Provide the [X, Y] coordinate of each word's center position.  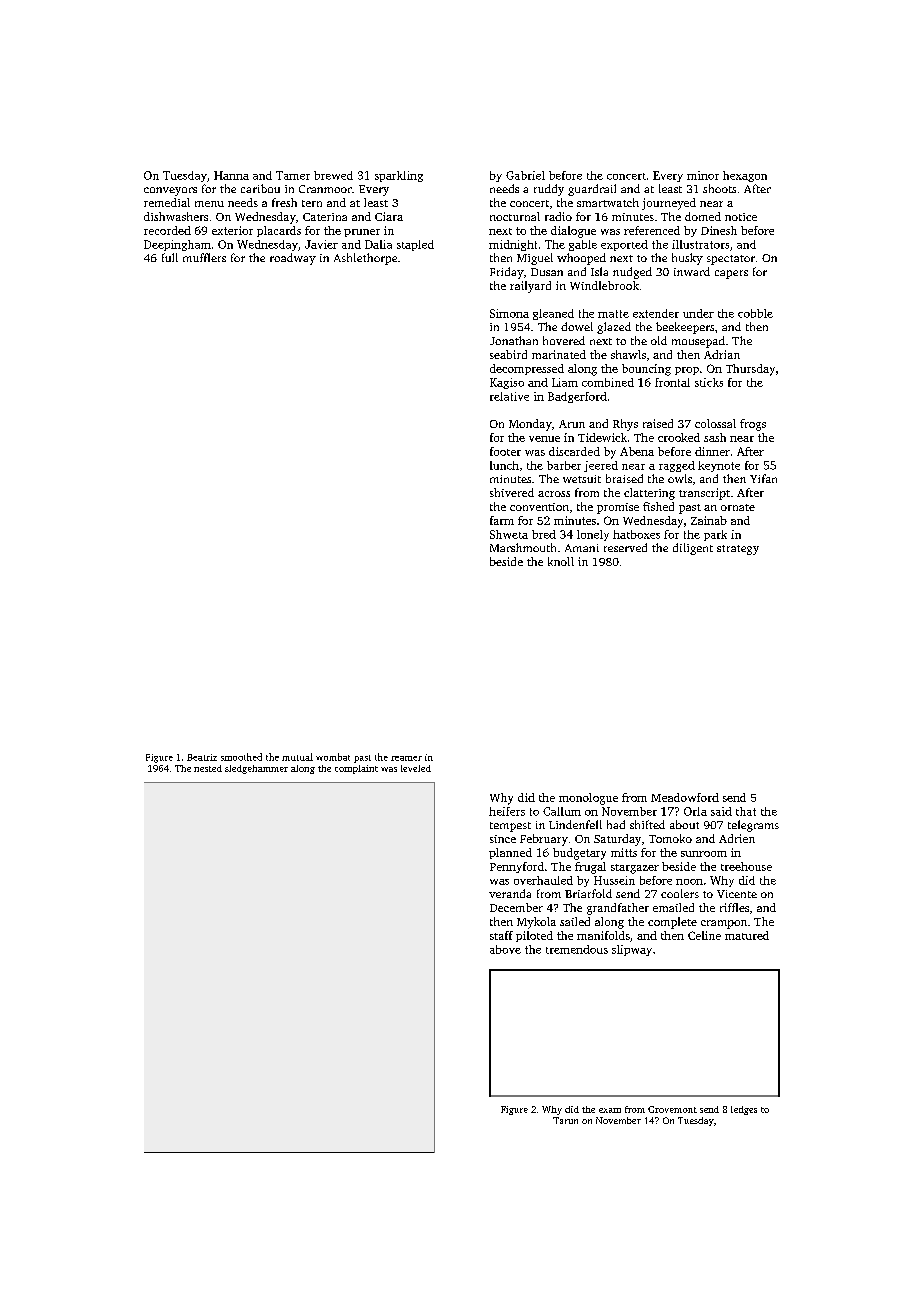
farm [502, 520]
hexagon [745, 176]
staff [501, 935]
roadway [293, 259]
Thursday [750, 370]
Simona [509, 313]
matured [747, 935]
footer [505, 451]
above [505, 949]
